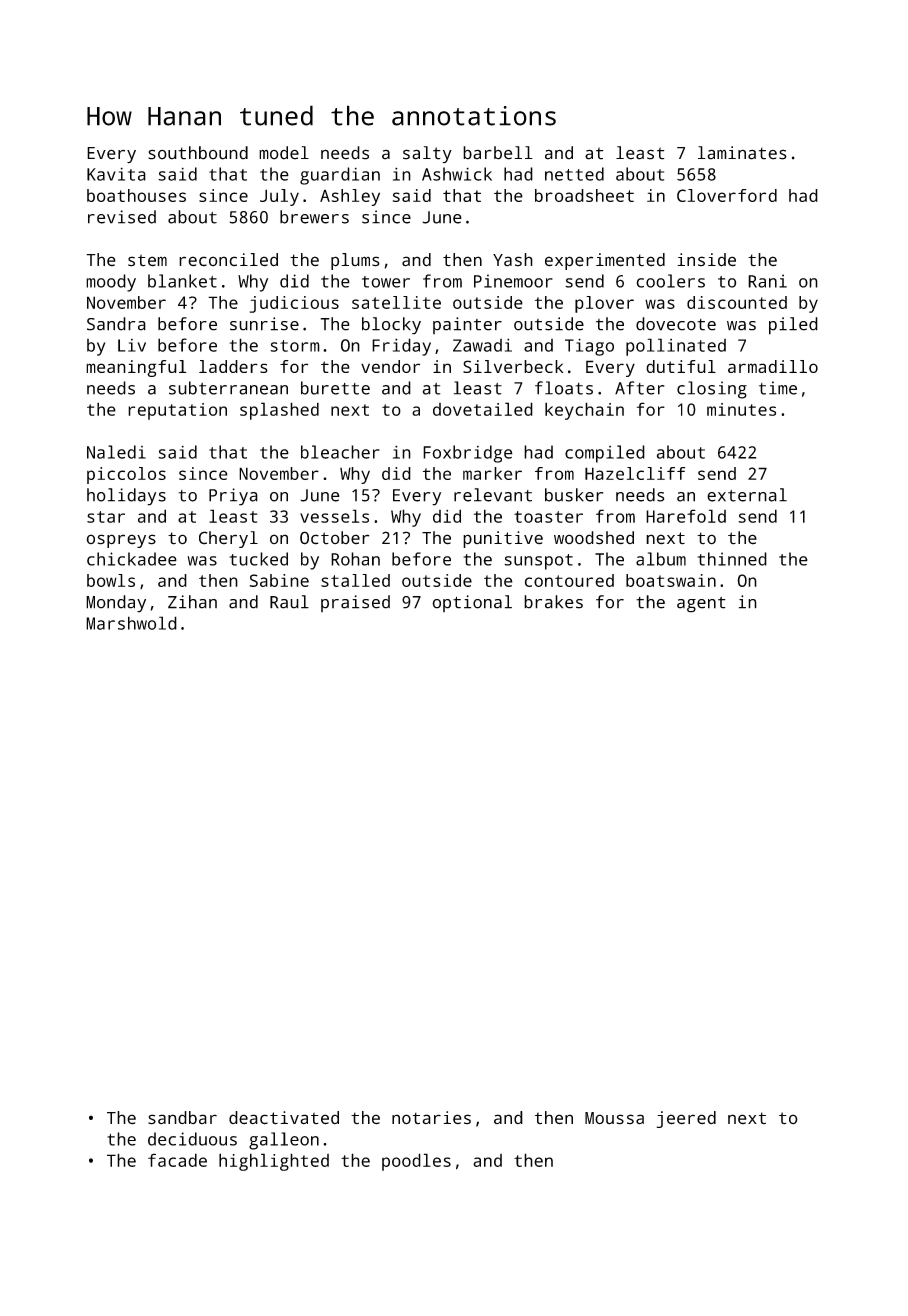  What do you see at coordinates (390, 366) in the document?
I see `vendor` at bounding box center [390, 366].
